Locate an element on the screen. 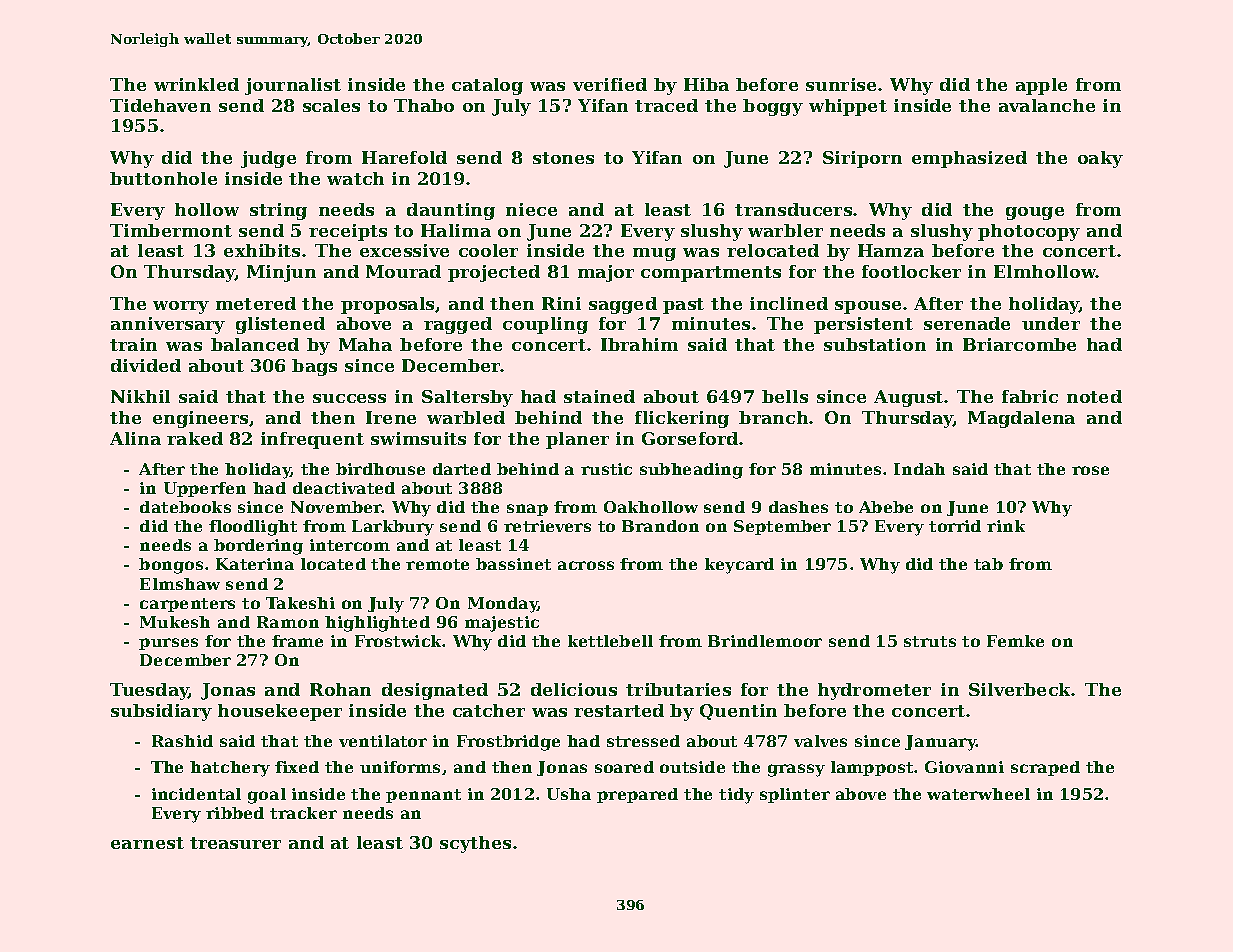 The height and width of the screenshot is (952, 1233). Tidehaven is located at coordinates (160, 105).
